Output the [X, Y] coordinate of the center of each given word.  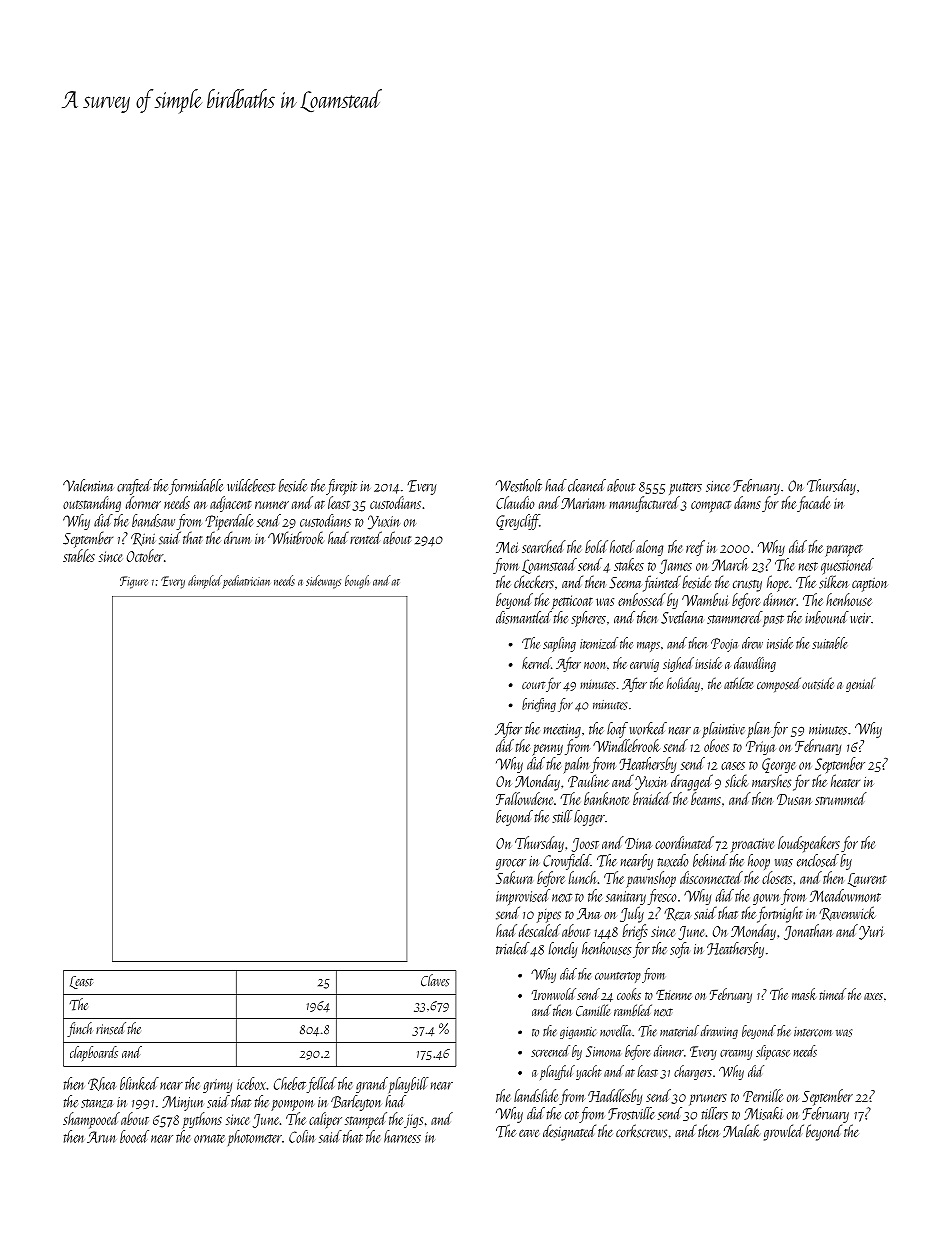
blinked [139, 1083]
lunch [583, 877]
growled [784, 1132]
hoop [759, 862]
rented [366, 537]
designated [569, 1132]
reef [695, 548]
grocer [511, 864]
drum [237, 537]
